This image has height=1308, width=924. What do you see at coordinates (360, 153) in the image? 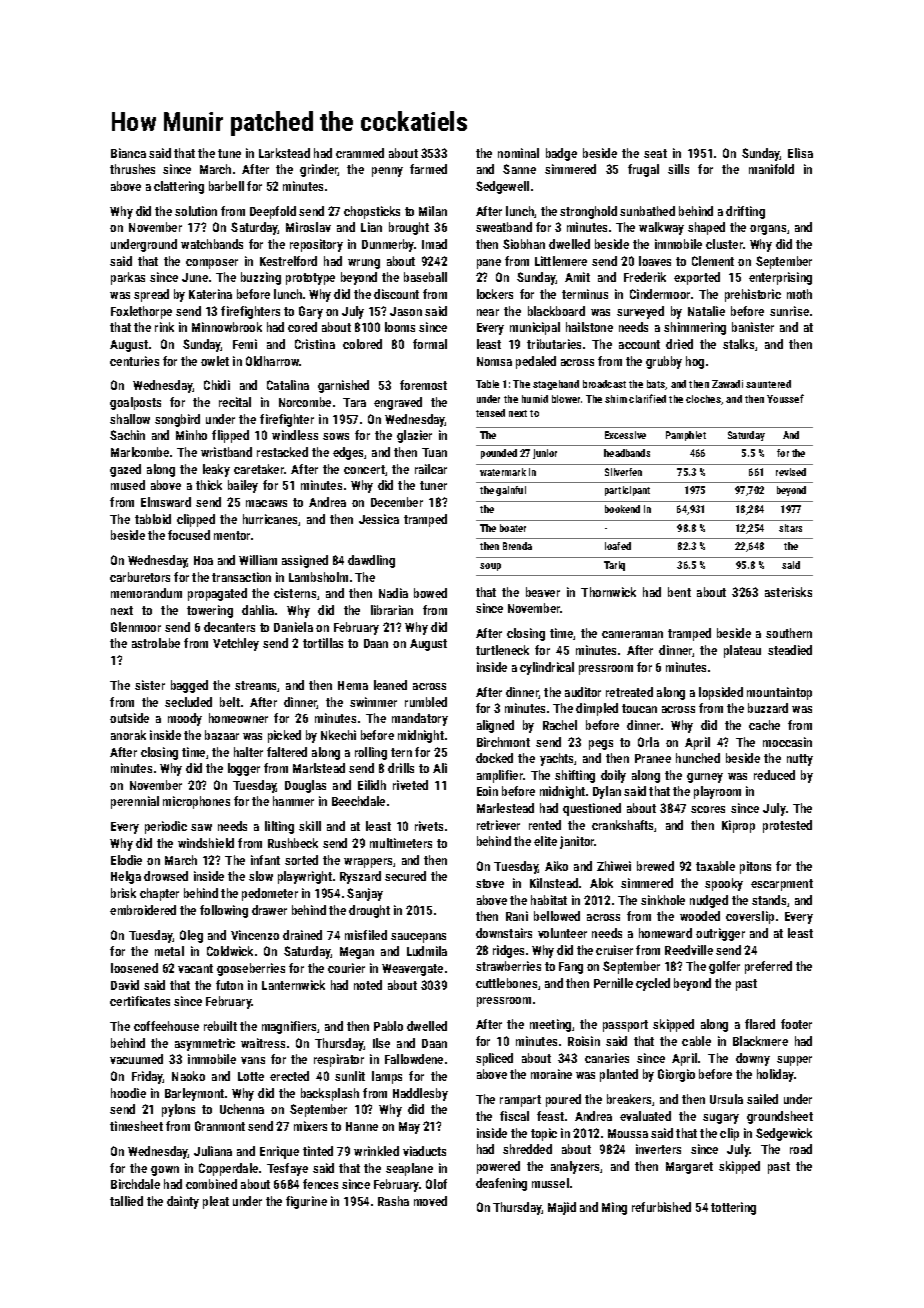
I see `crammed` at bounding box center [360, 153].
